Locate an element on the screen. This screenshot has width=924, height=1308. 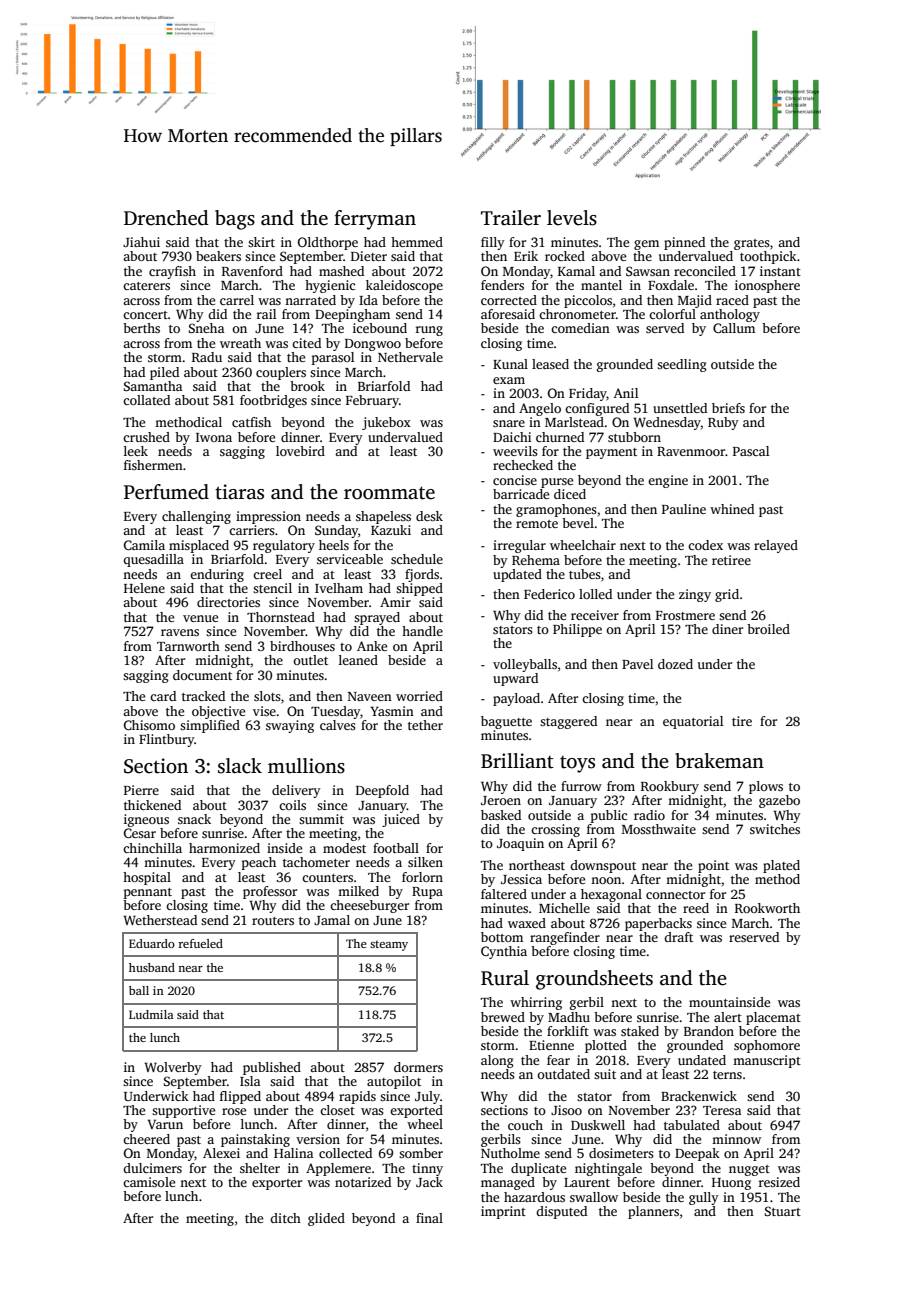
camisole is located at coordinates (149, 1182).
